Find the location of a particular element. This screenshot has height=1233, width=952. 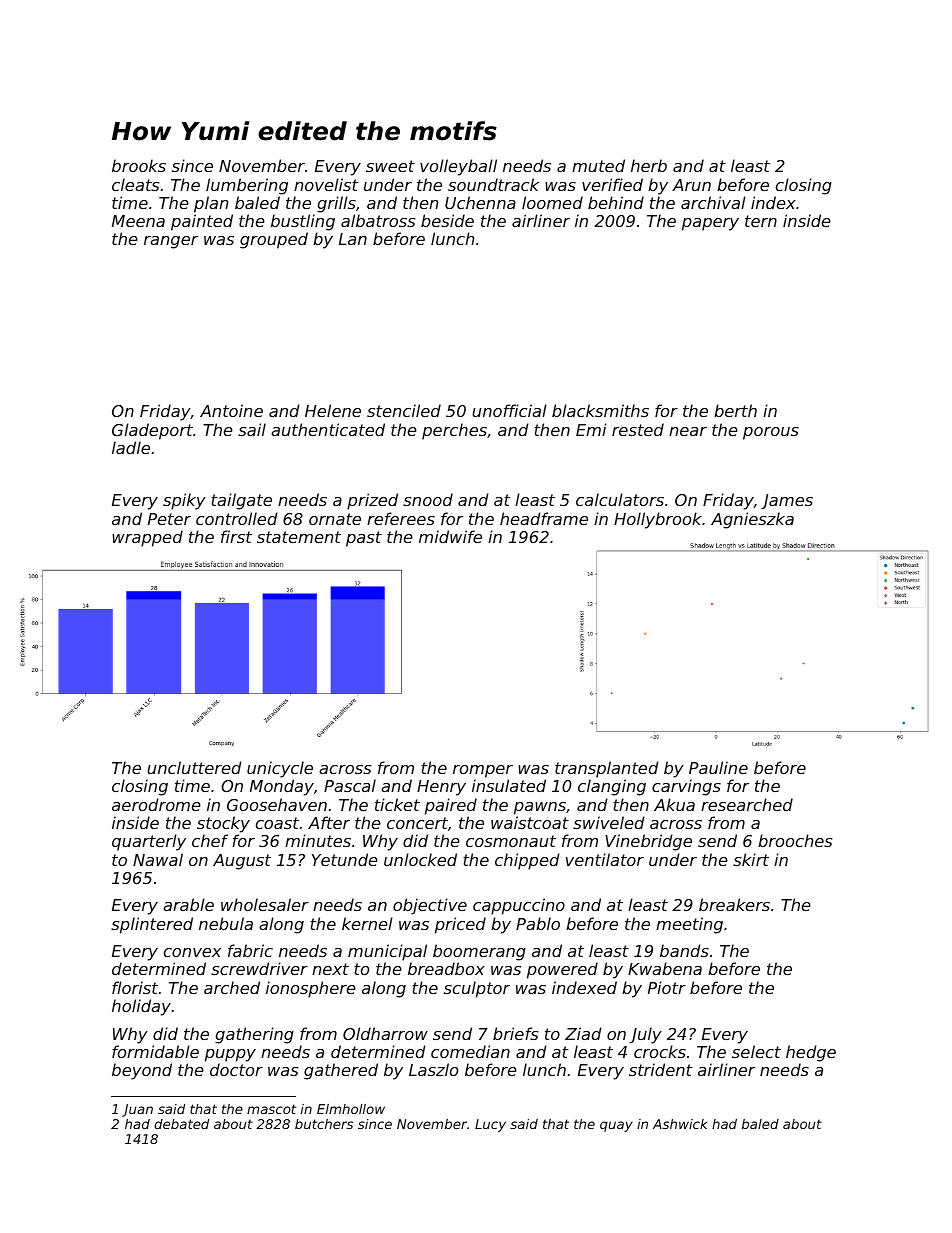

Hollybrook is located at coordinates (658, 520).
